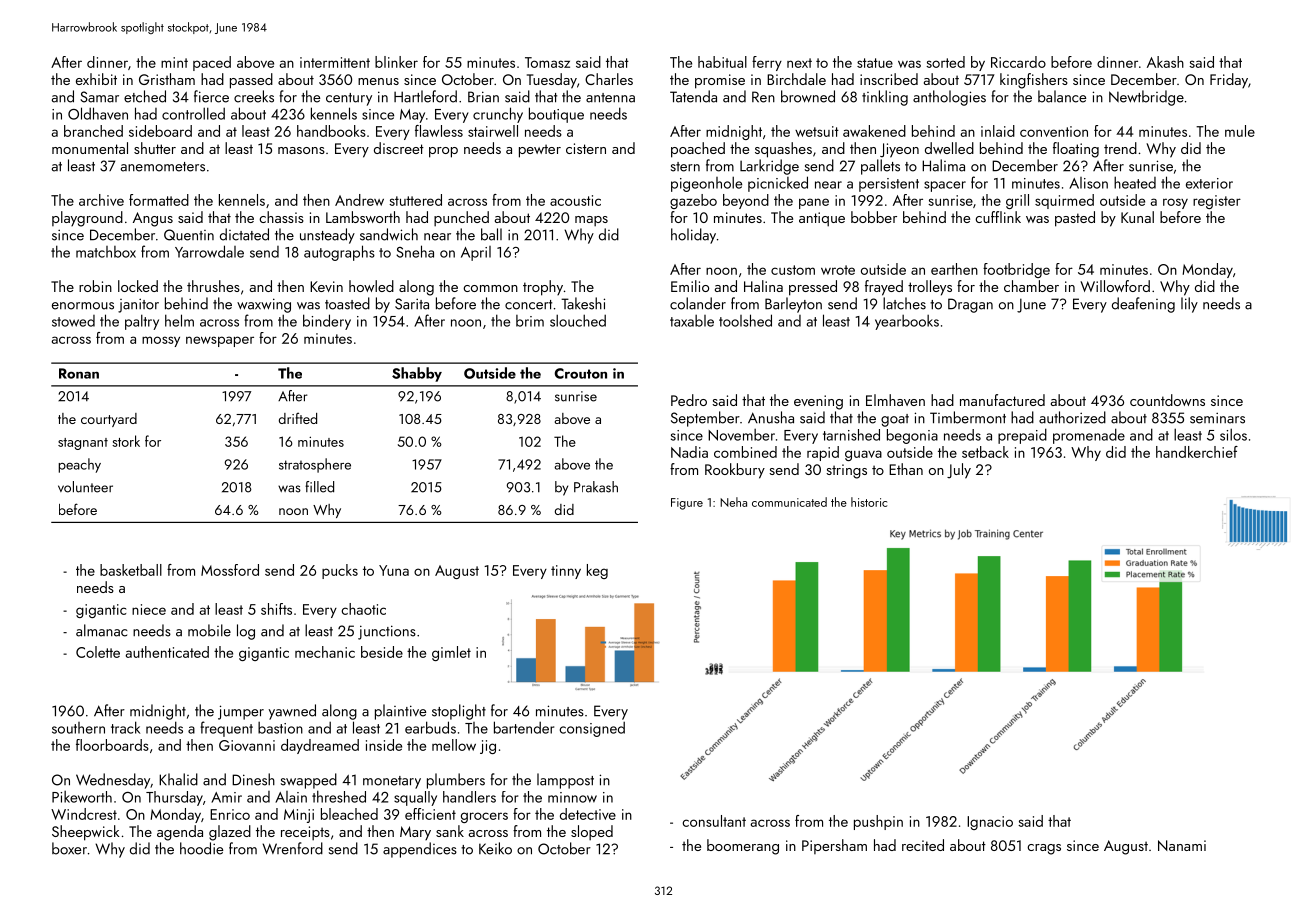 Image resolution: width=1308 pixels, height=924 pixels. Describe the element at coordinates (69, 848) in the page. I see `boxer` at that location.
